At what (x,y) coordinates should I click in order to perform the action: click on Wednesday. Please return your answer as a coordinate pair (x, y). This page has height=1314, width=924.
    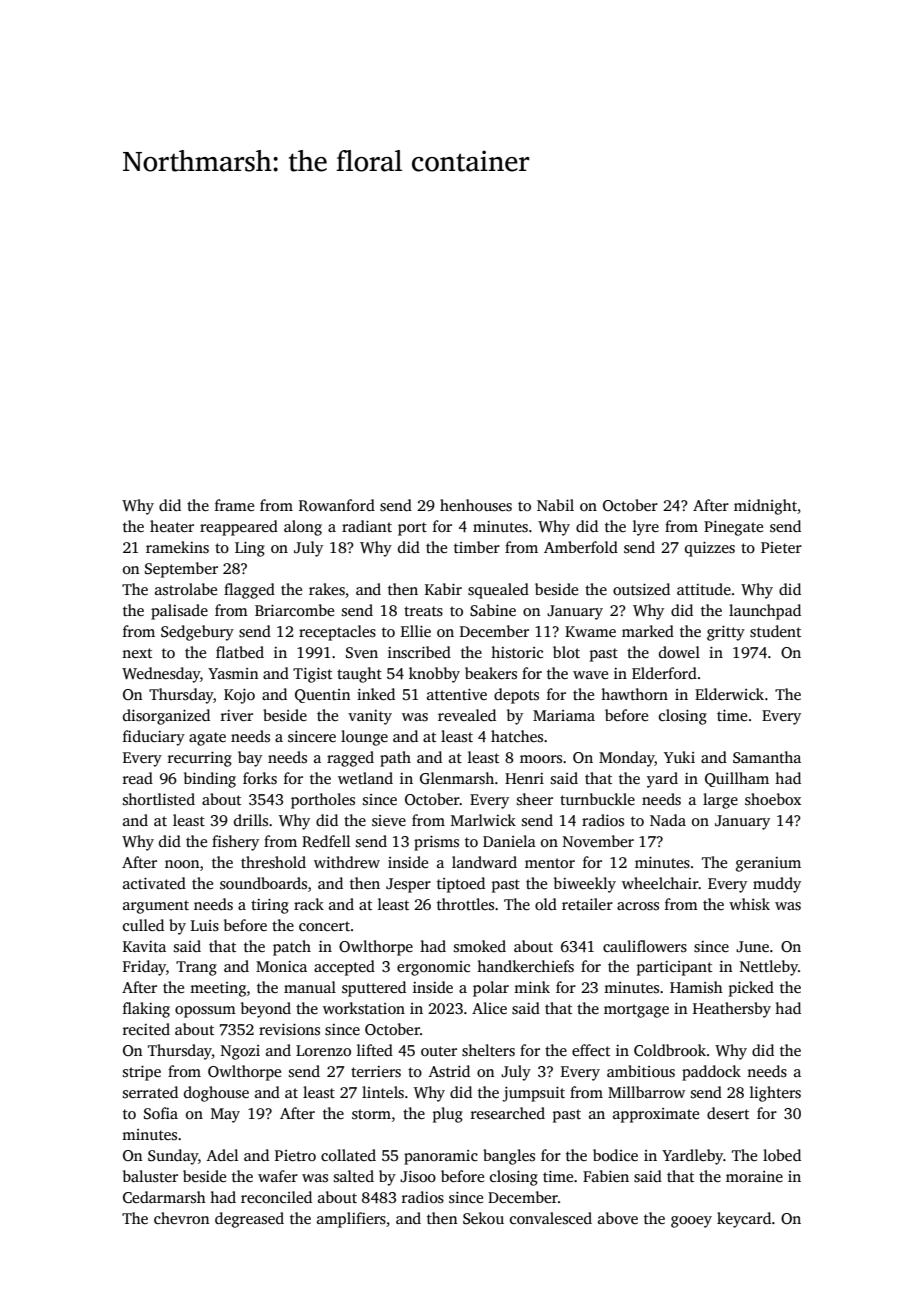
    Looking at the image, I should click on (161, 675).
